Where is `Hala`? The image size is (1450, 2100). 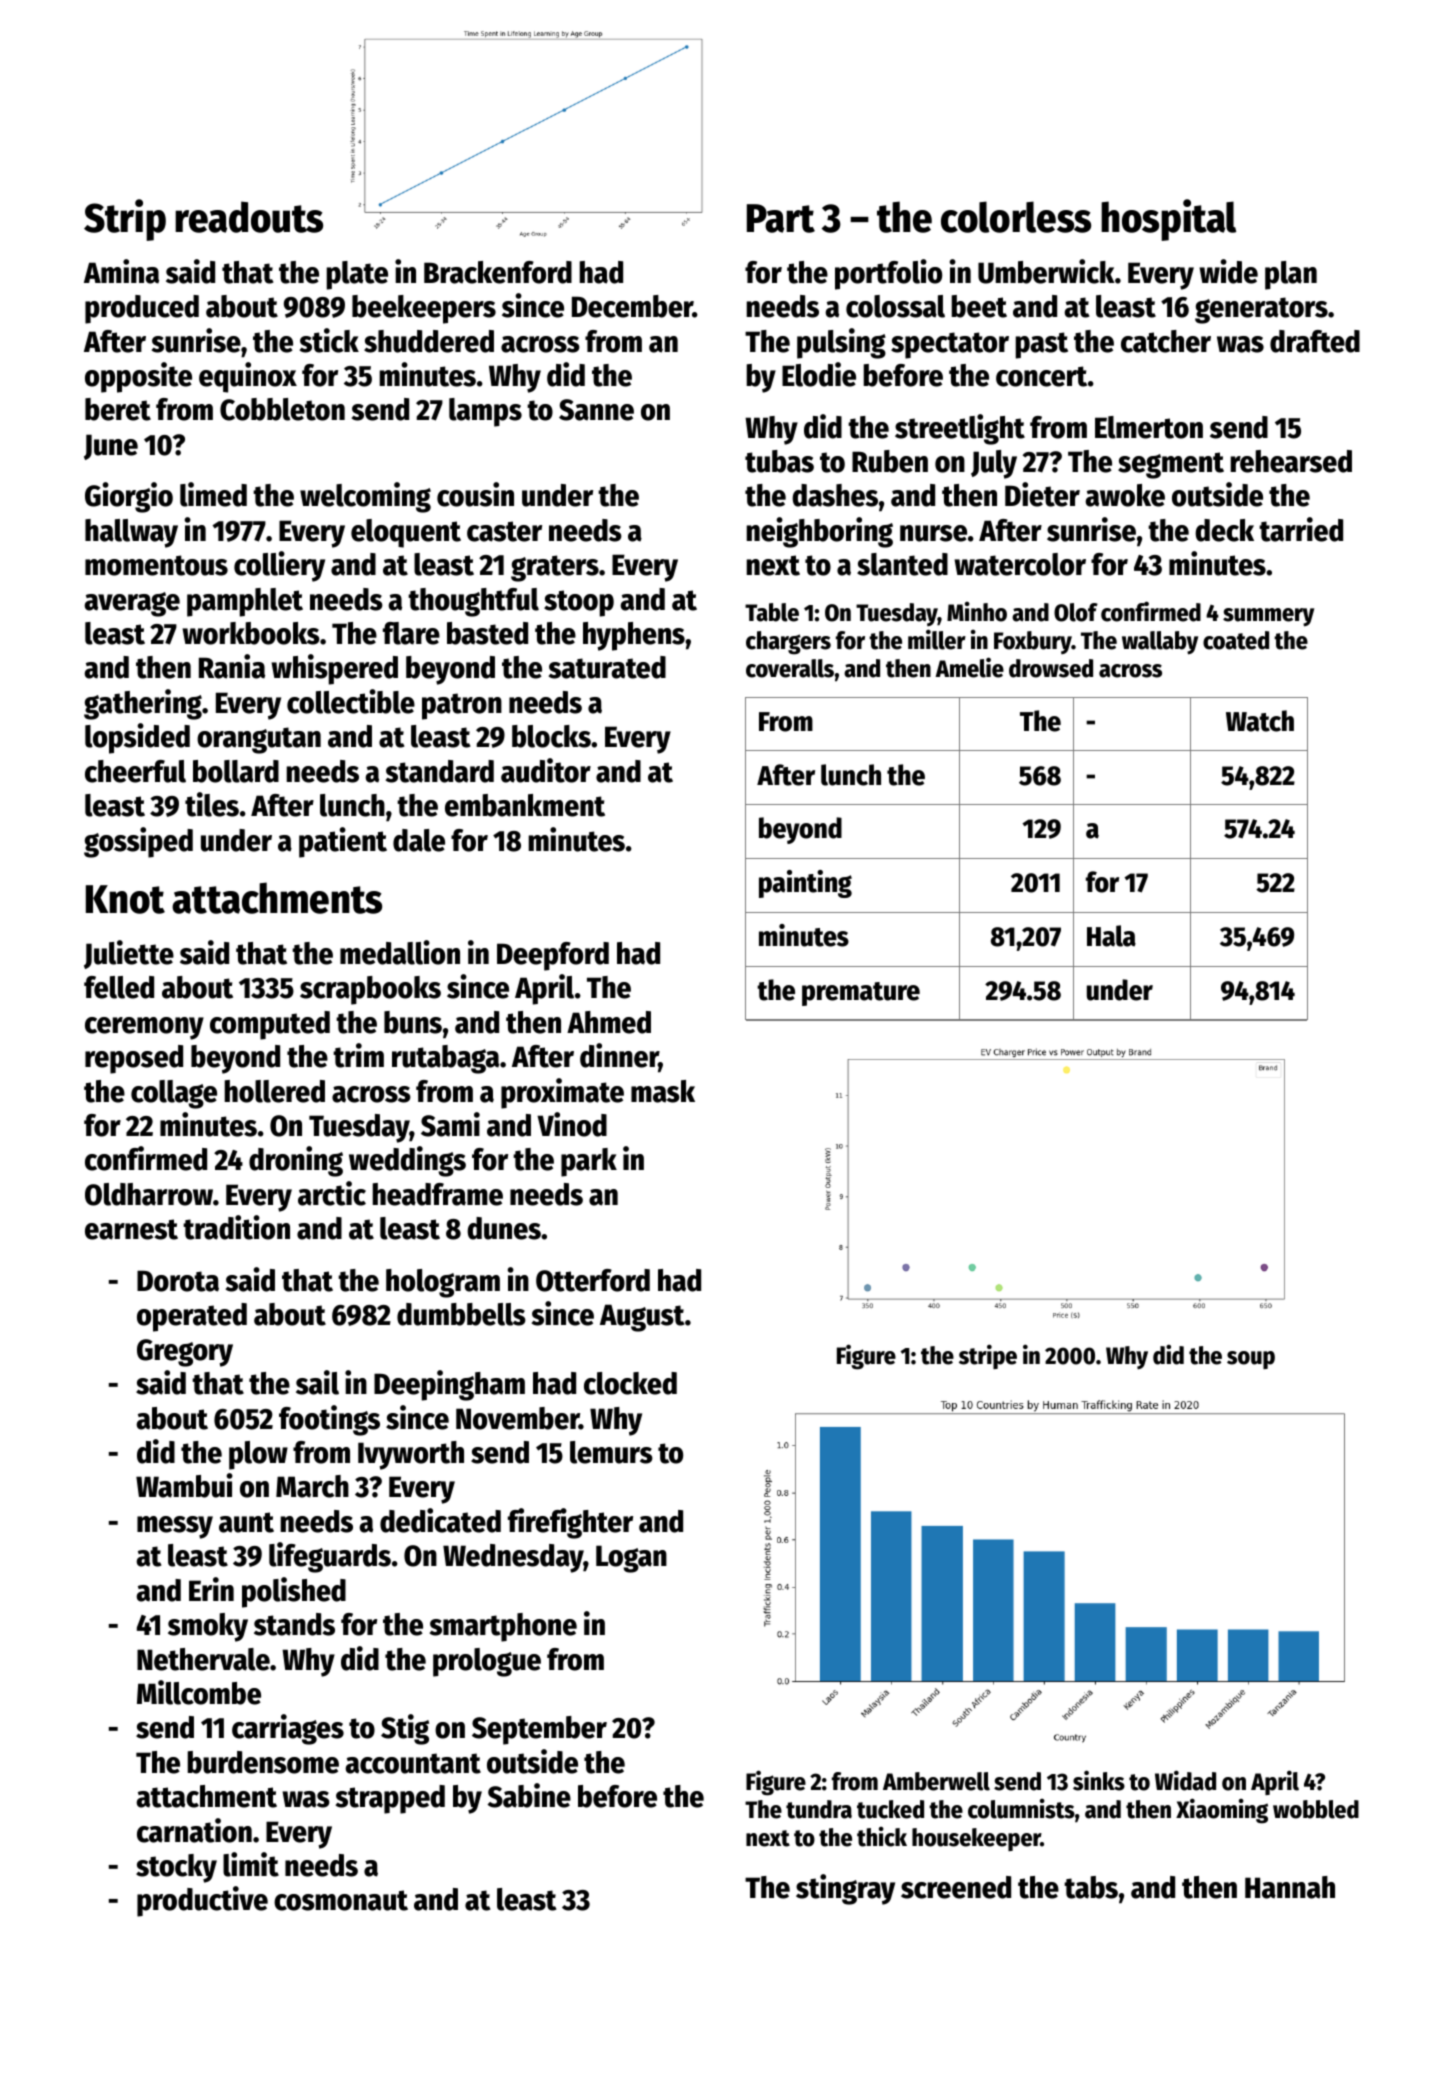
Hala is located at coordinates (1111, 936).
